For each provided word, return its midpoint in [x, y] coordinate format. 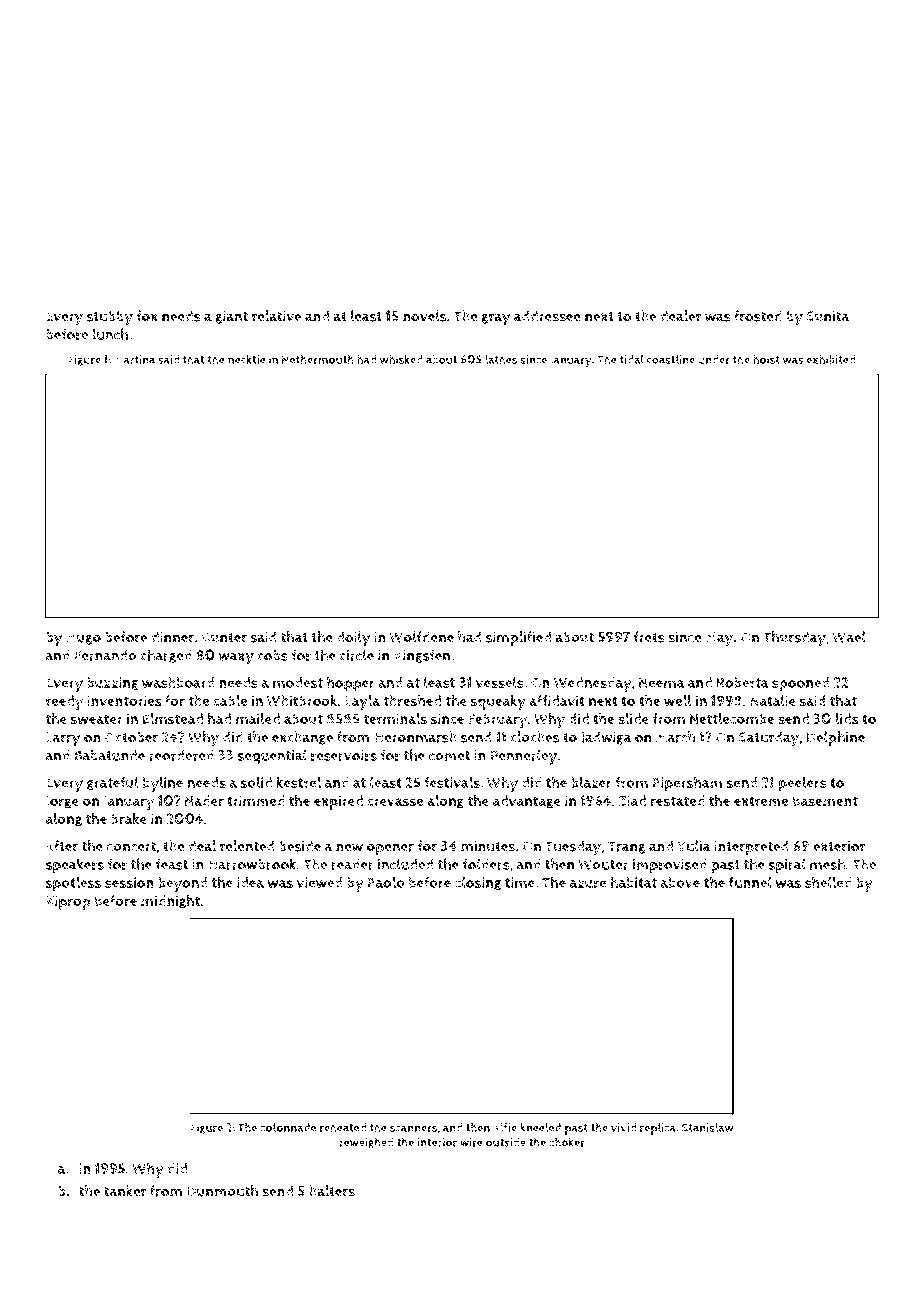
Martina [134, 359]
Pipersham [687, 784]
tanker [125, 1191]
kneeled [540, 1127]
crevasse [395, 802]
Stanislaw [707, 1127]
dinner [172, 637]
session [129, 882]
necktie [247, 359]
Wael [849, 637]
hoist [766, 359]
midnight [170, 902]
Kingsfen [422, 656]
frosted [758, 316]
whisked [401, 359]
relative [276, 316]
